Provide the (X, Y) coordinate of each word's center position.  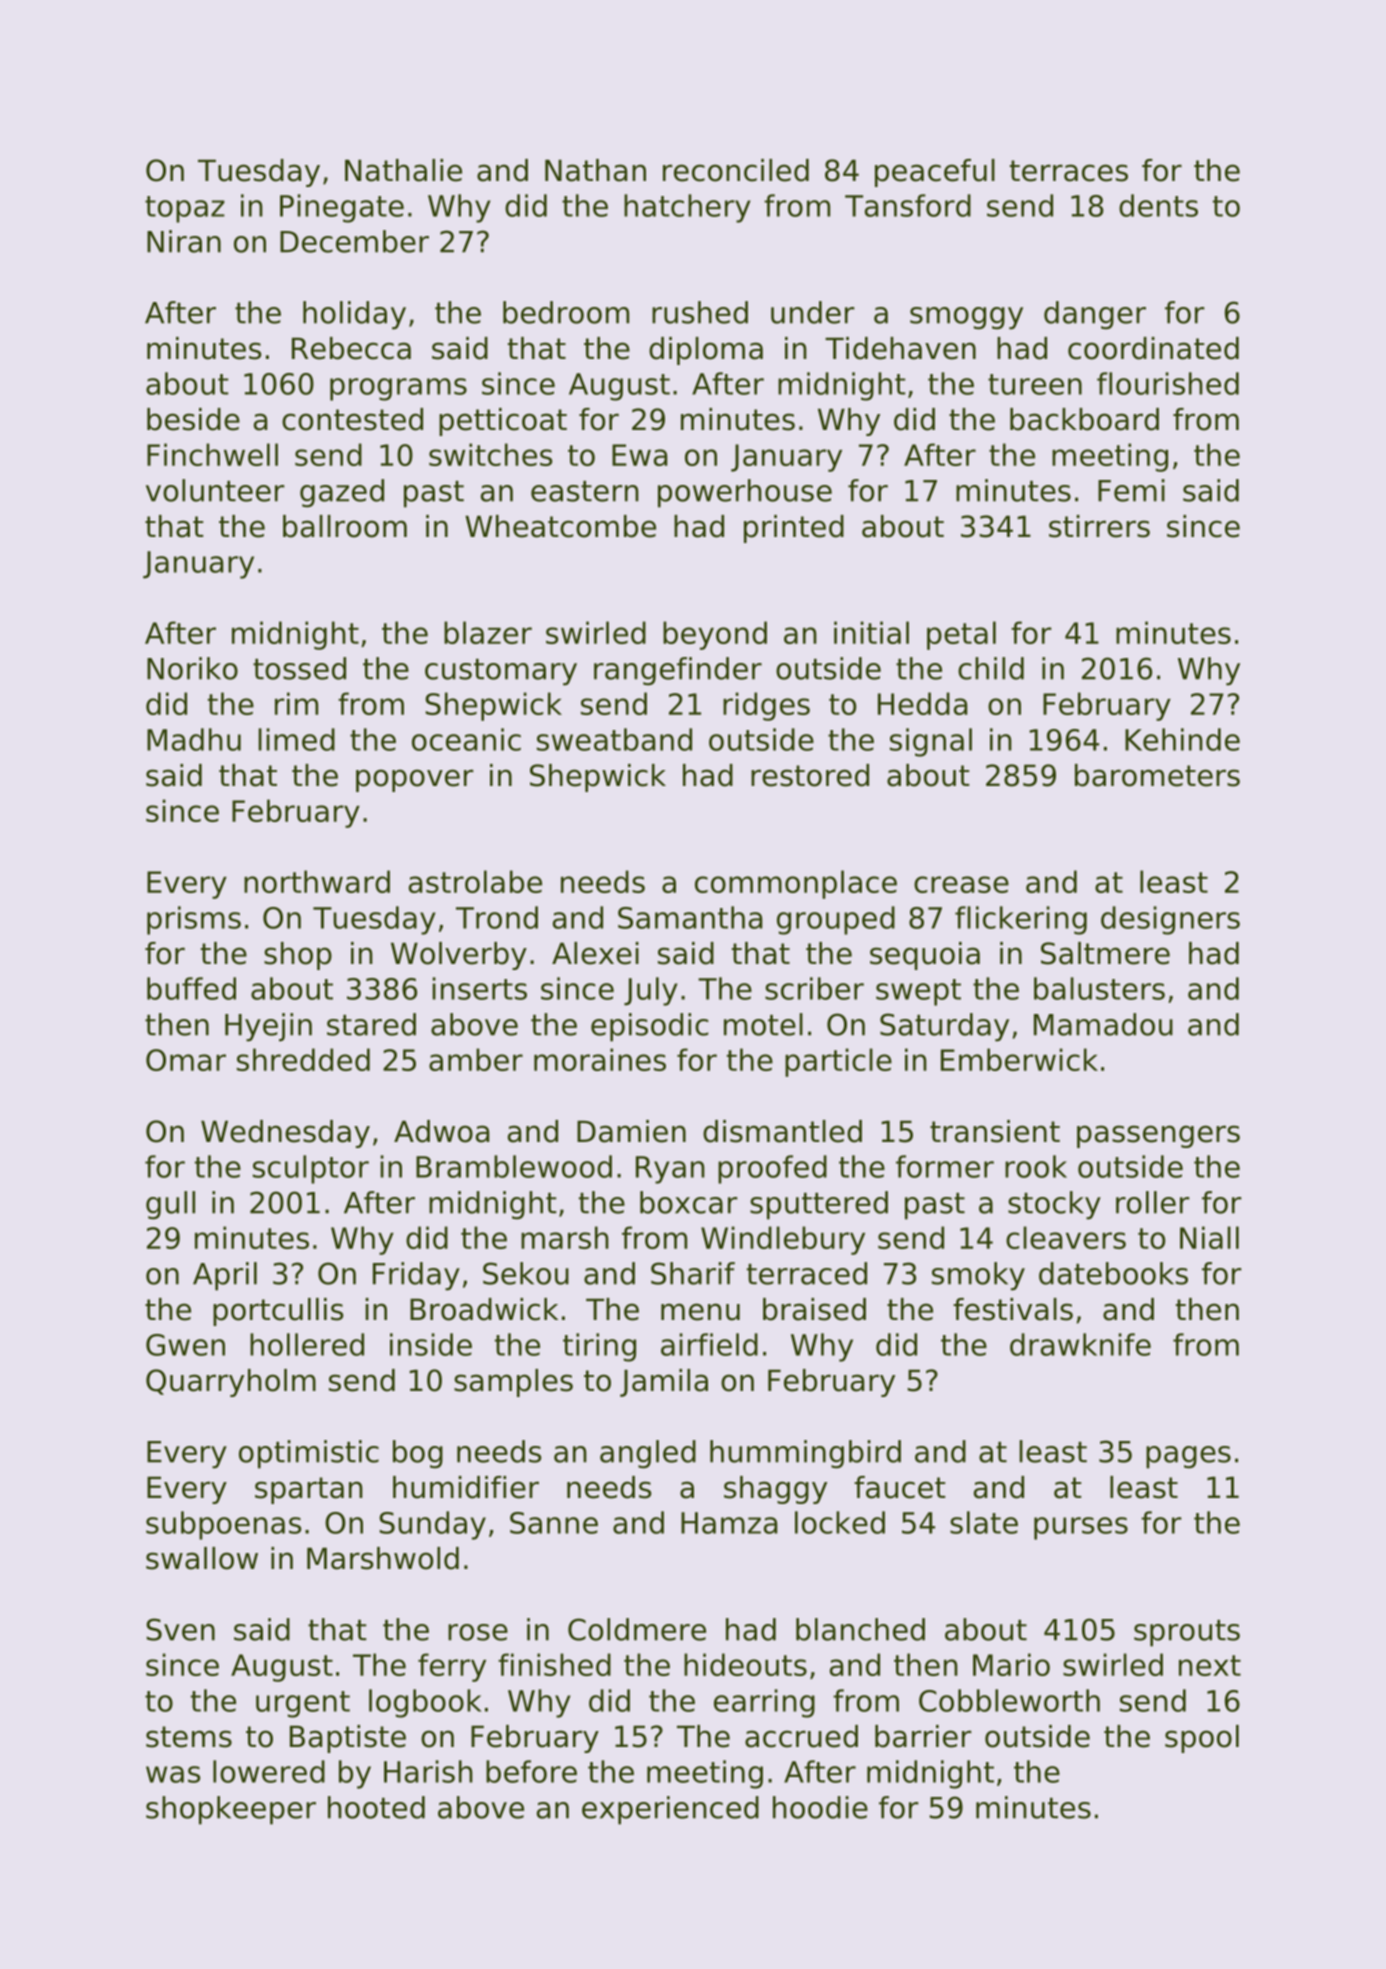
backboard (1084, 419)
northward (317, 881)
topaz (185, 209)
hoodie (820, 1807)
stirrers (1099, 526)
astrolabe (475, 881)
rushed (700, 312)
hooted (376, 1807)
